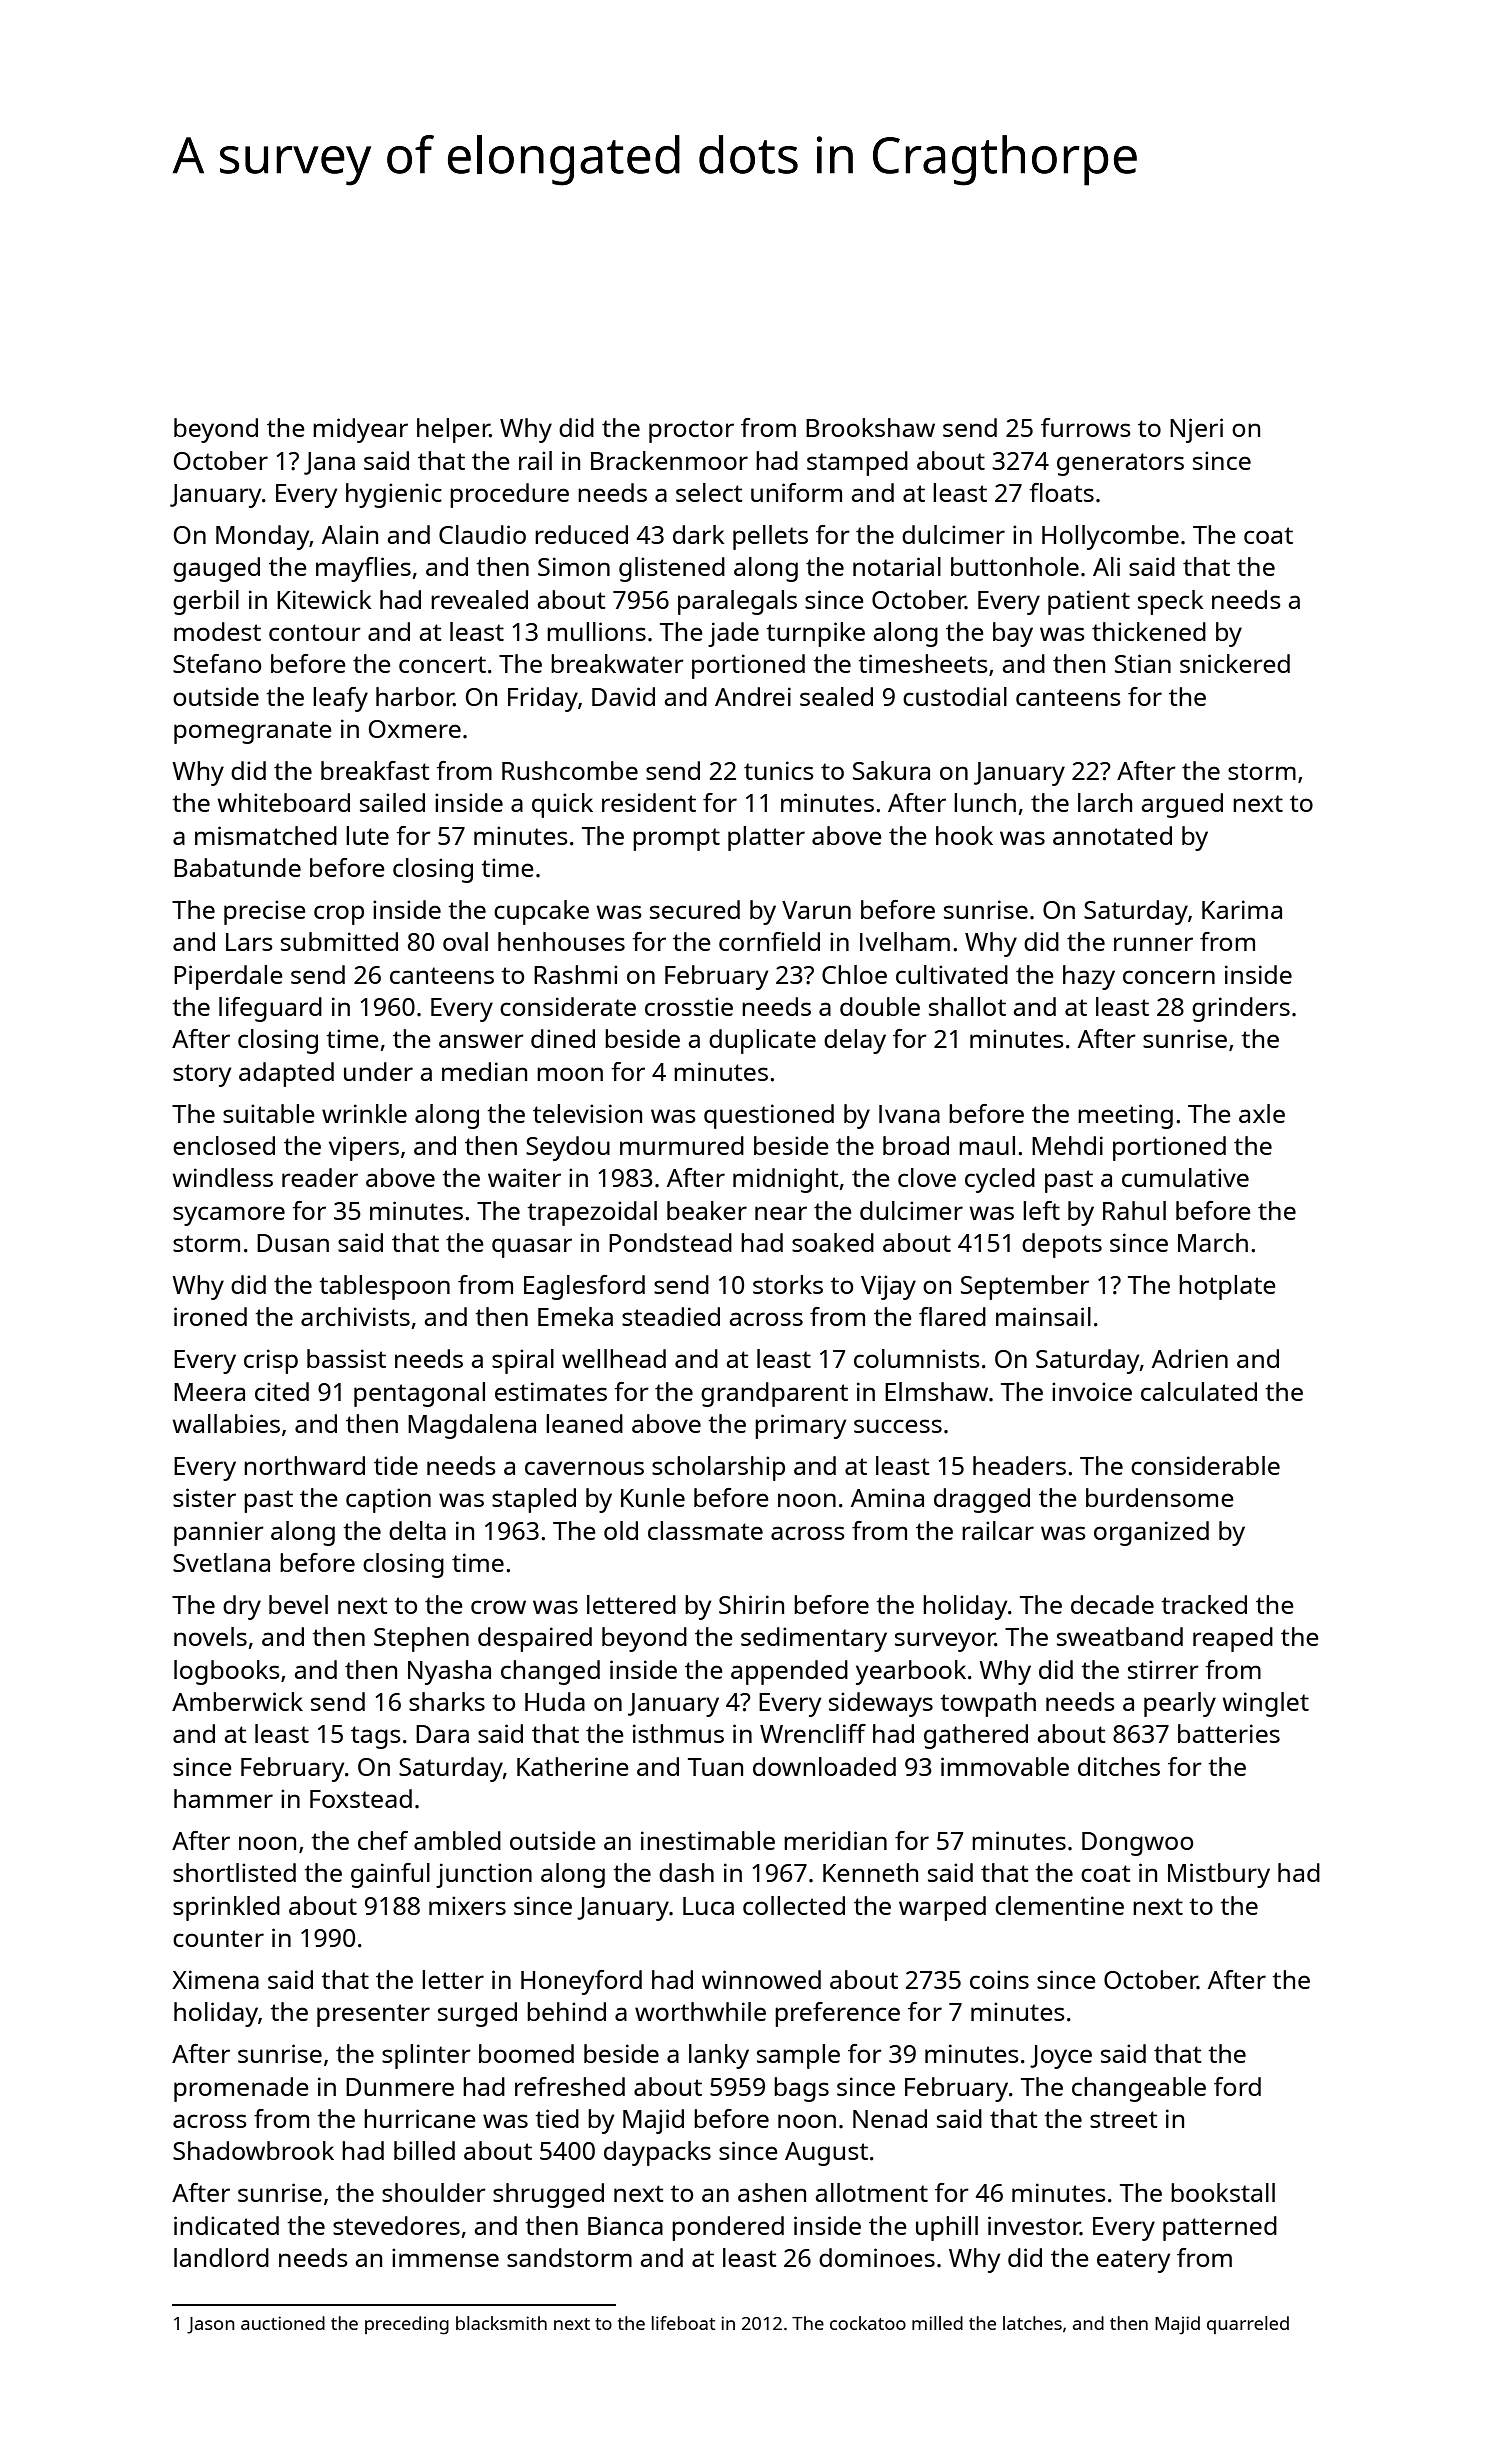 This page has height=2464, width=1496. I want to click on latches, so click(1032, 2323).
